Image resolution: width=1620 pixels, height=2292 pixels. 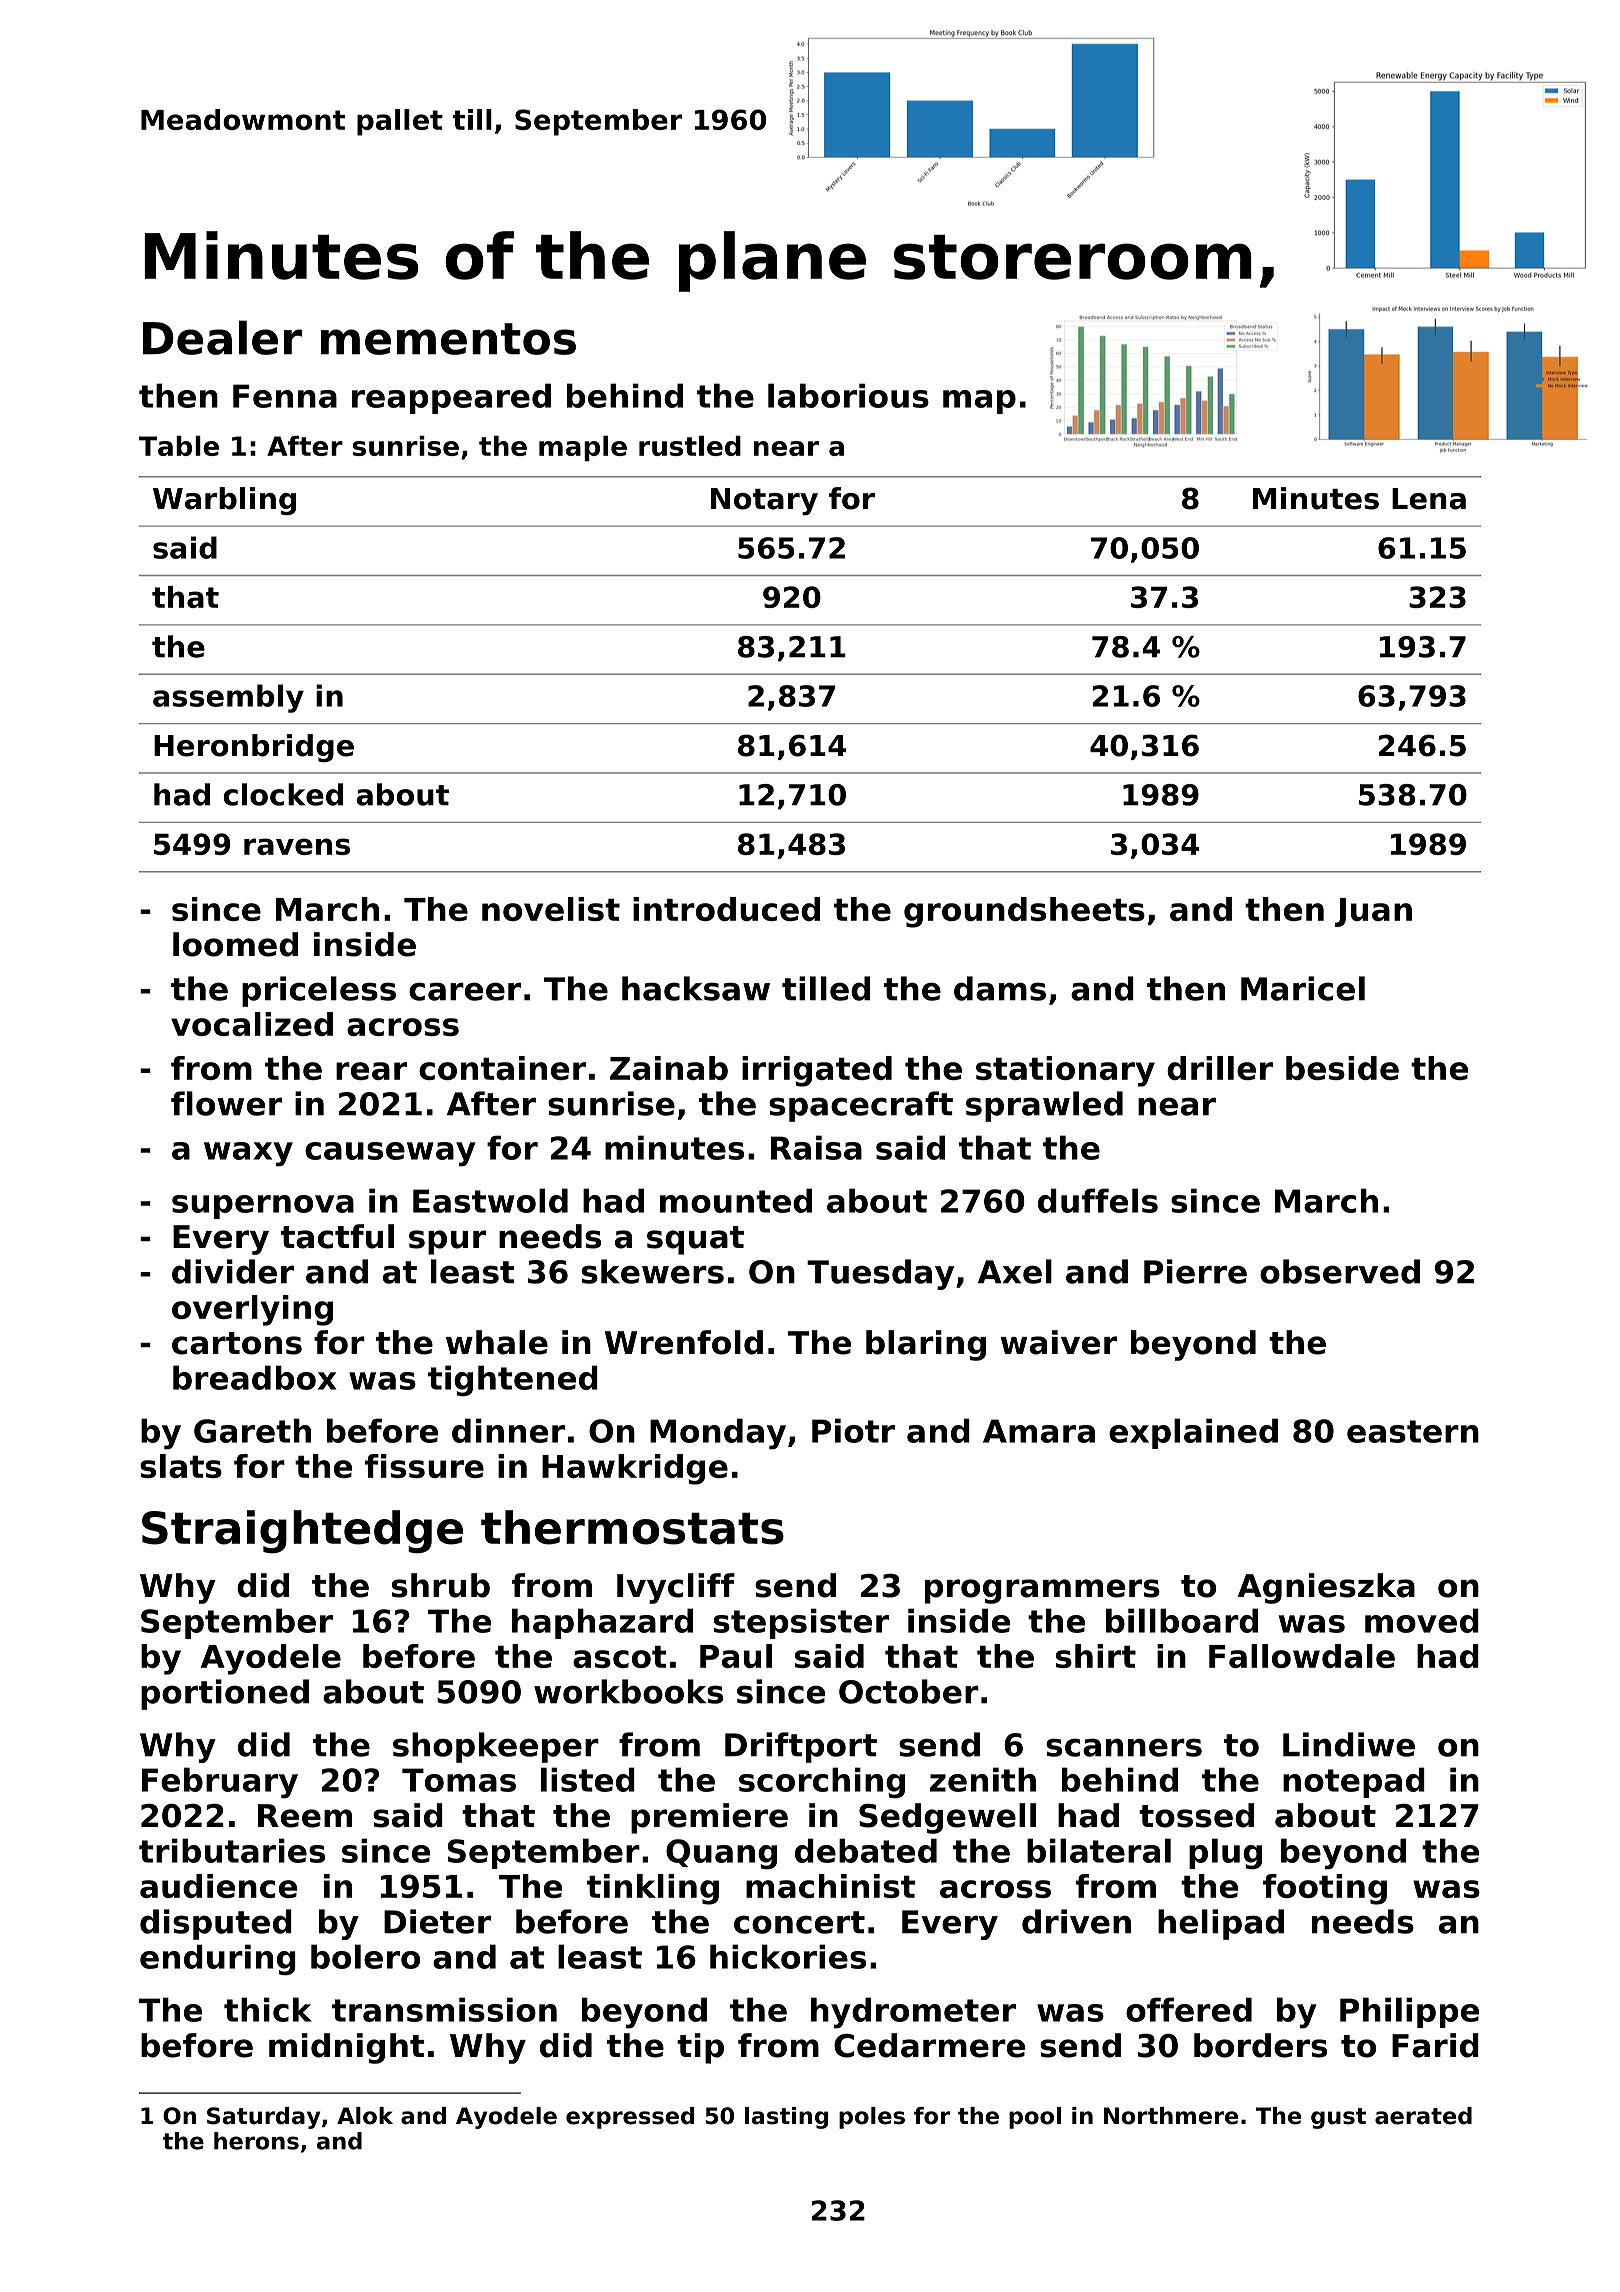 I want to click on Paul, so click(x=736, y=1656).
